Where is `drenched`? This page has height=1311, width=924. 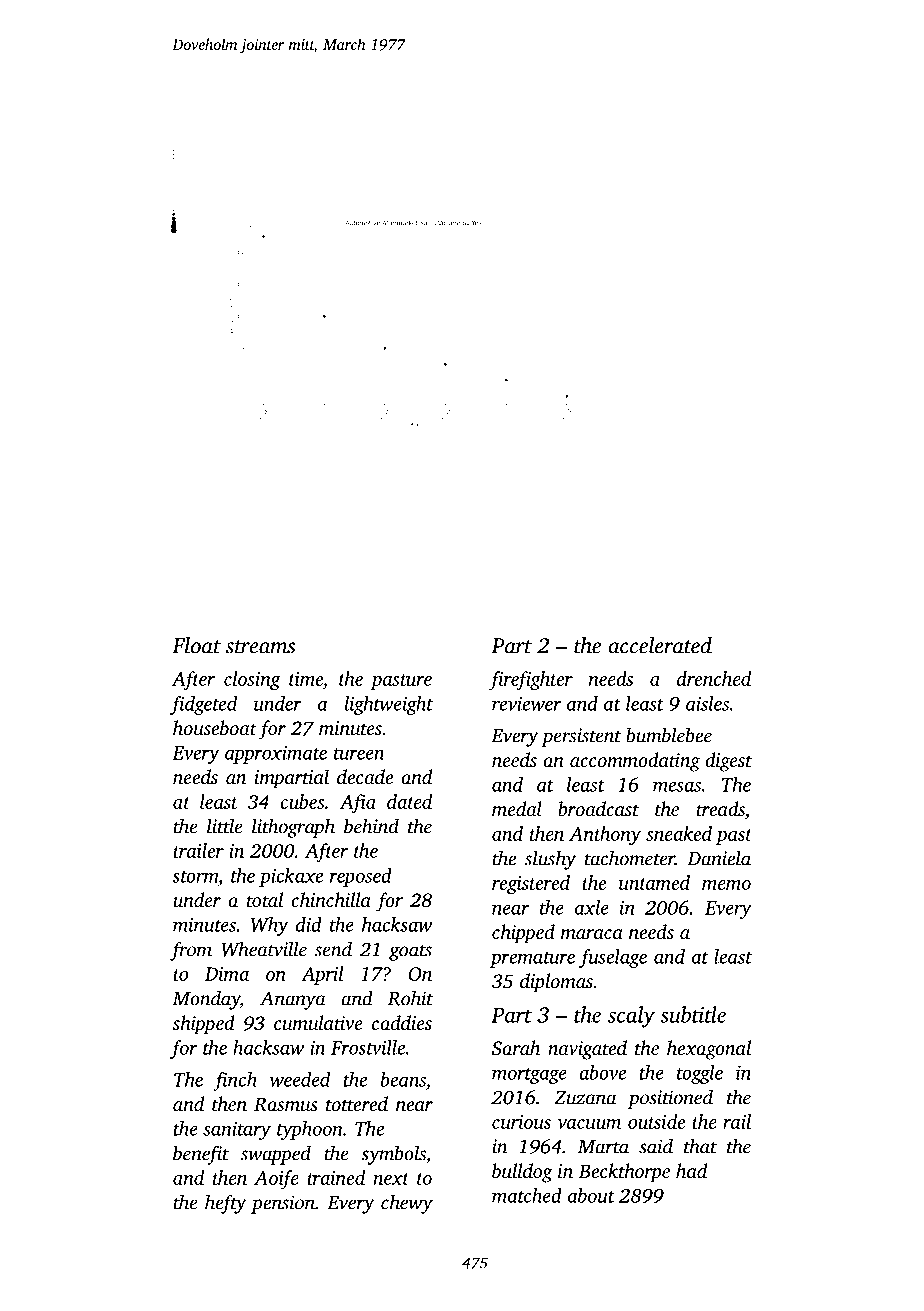 drenched is located at coordinates (714, 678).
